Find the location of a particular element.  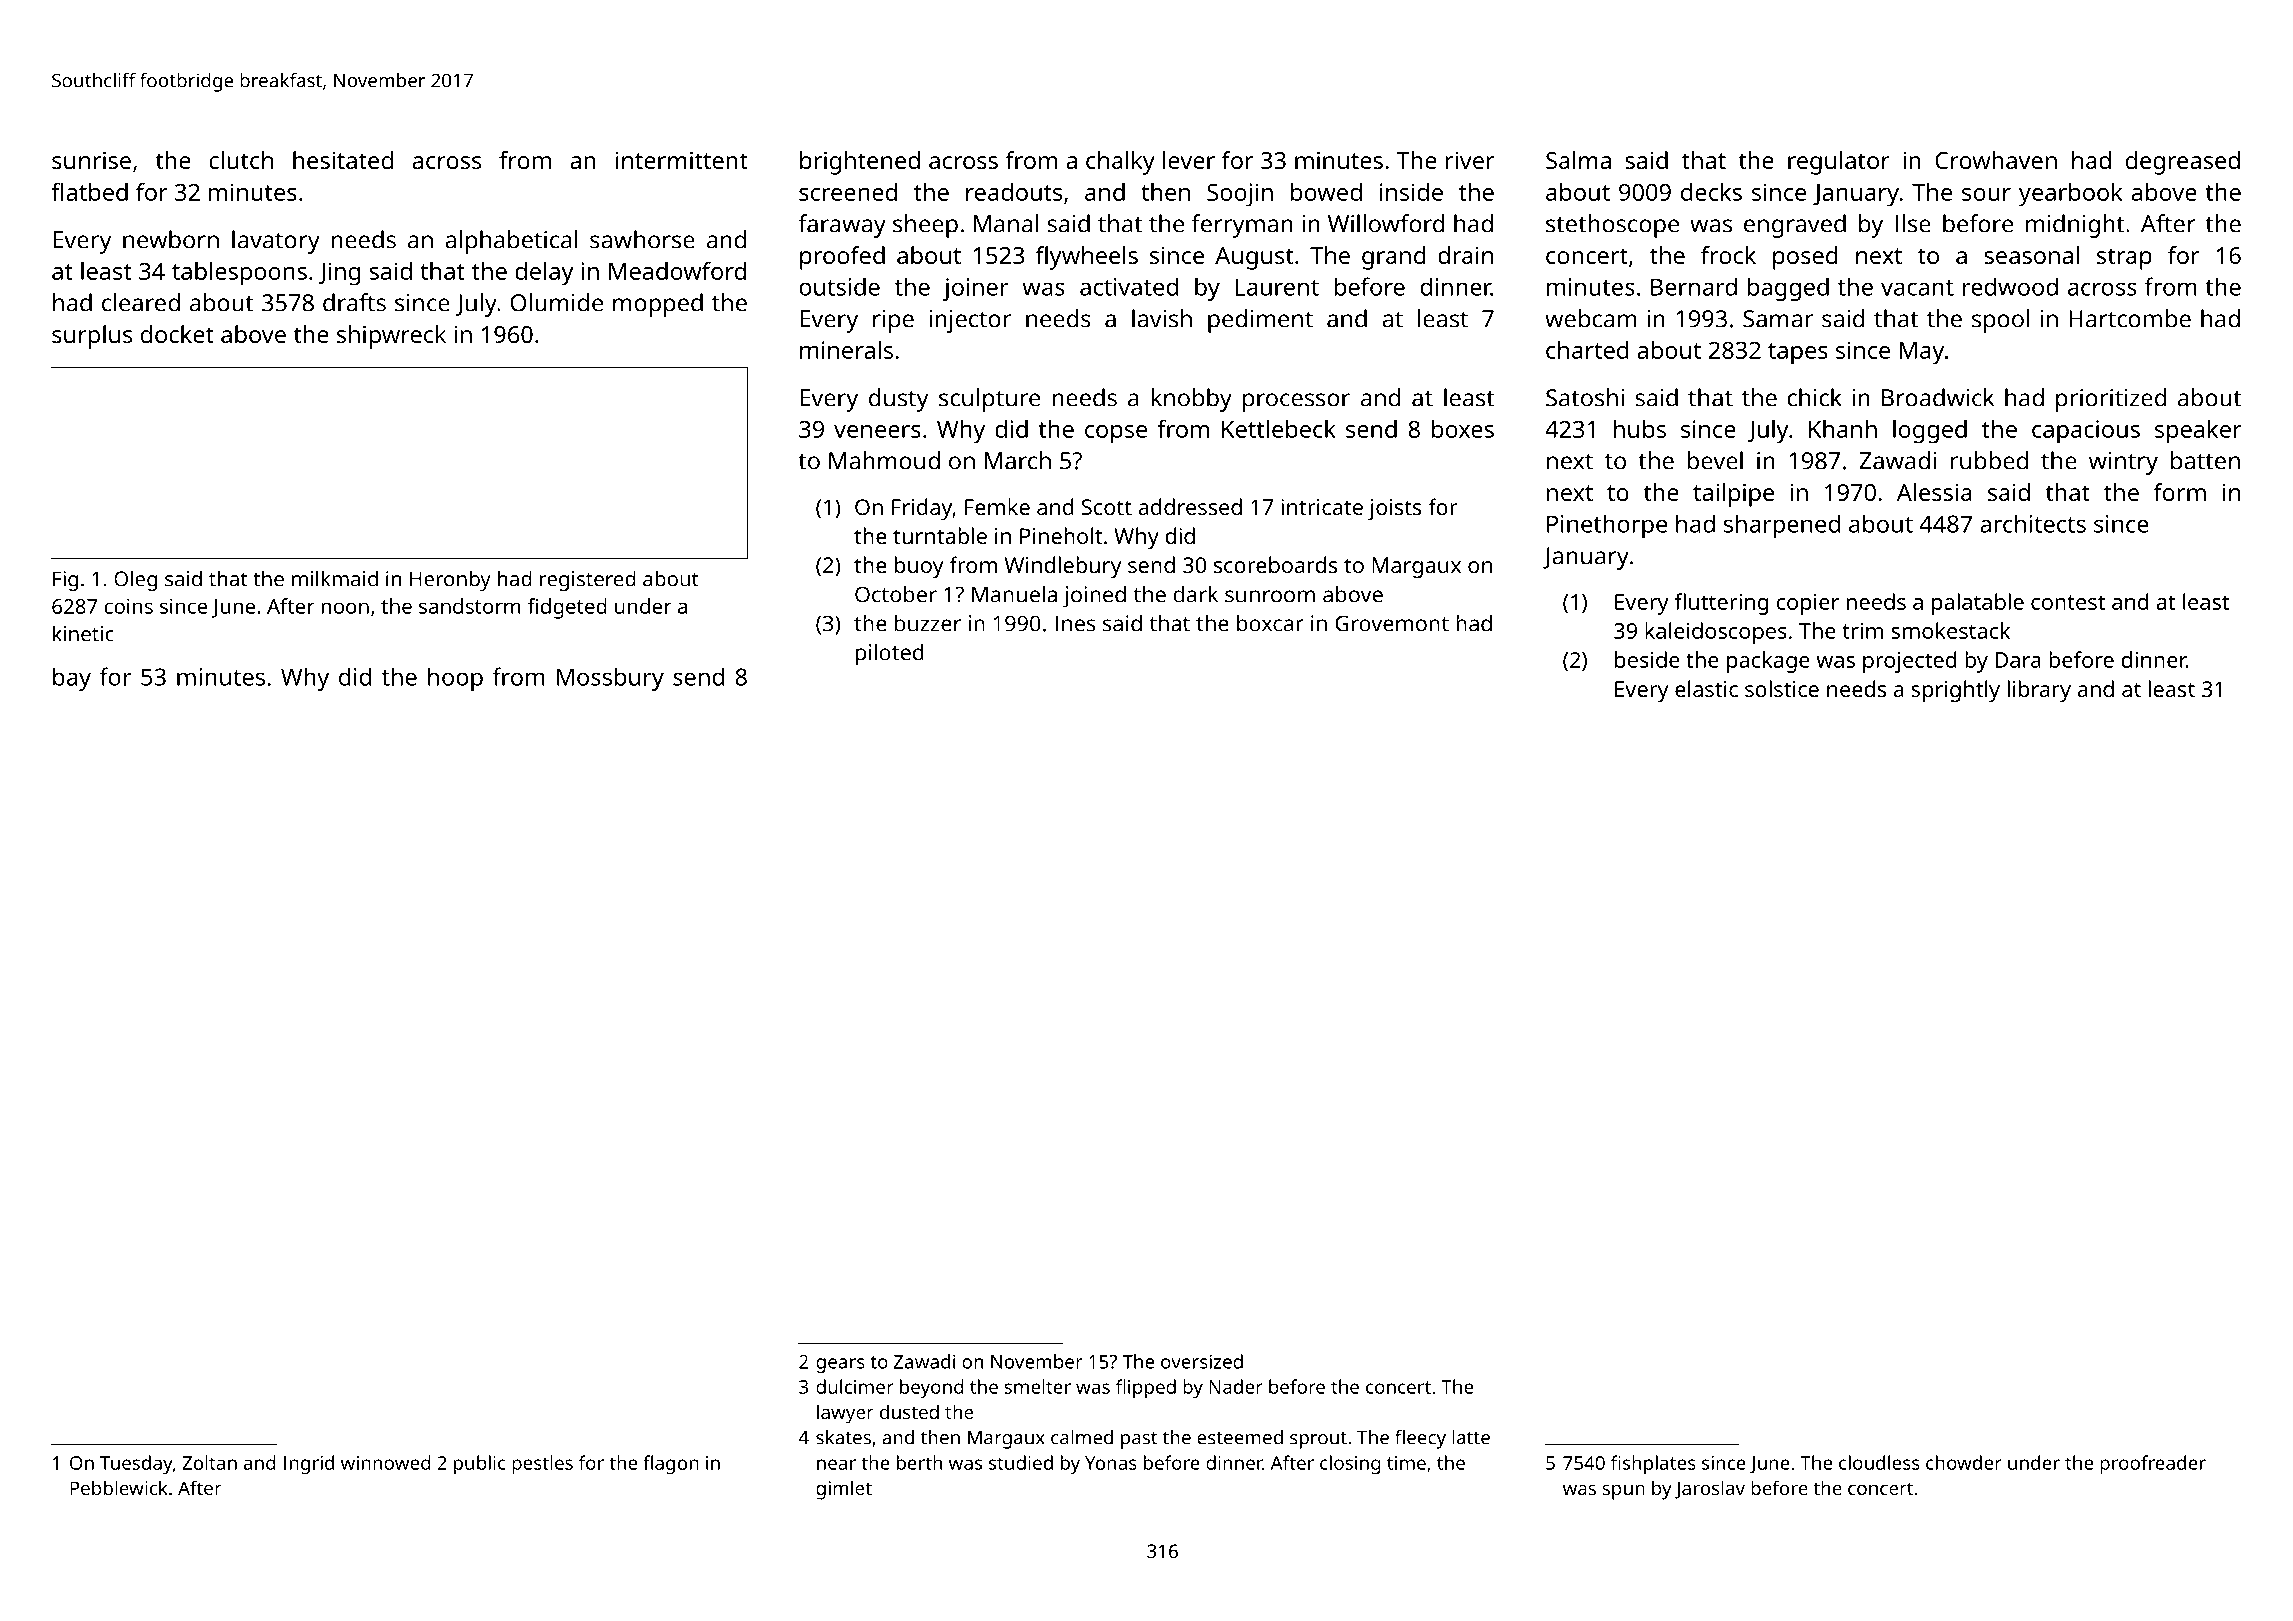

midnight is located at coordinates (2075, 226).
